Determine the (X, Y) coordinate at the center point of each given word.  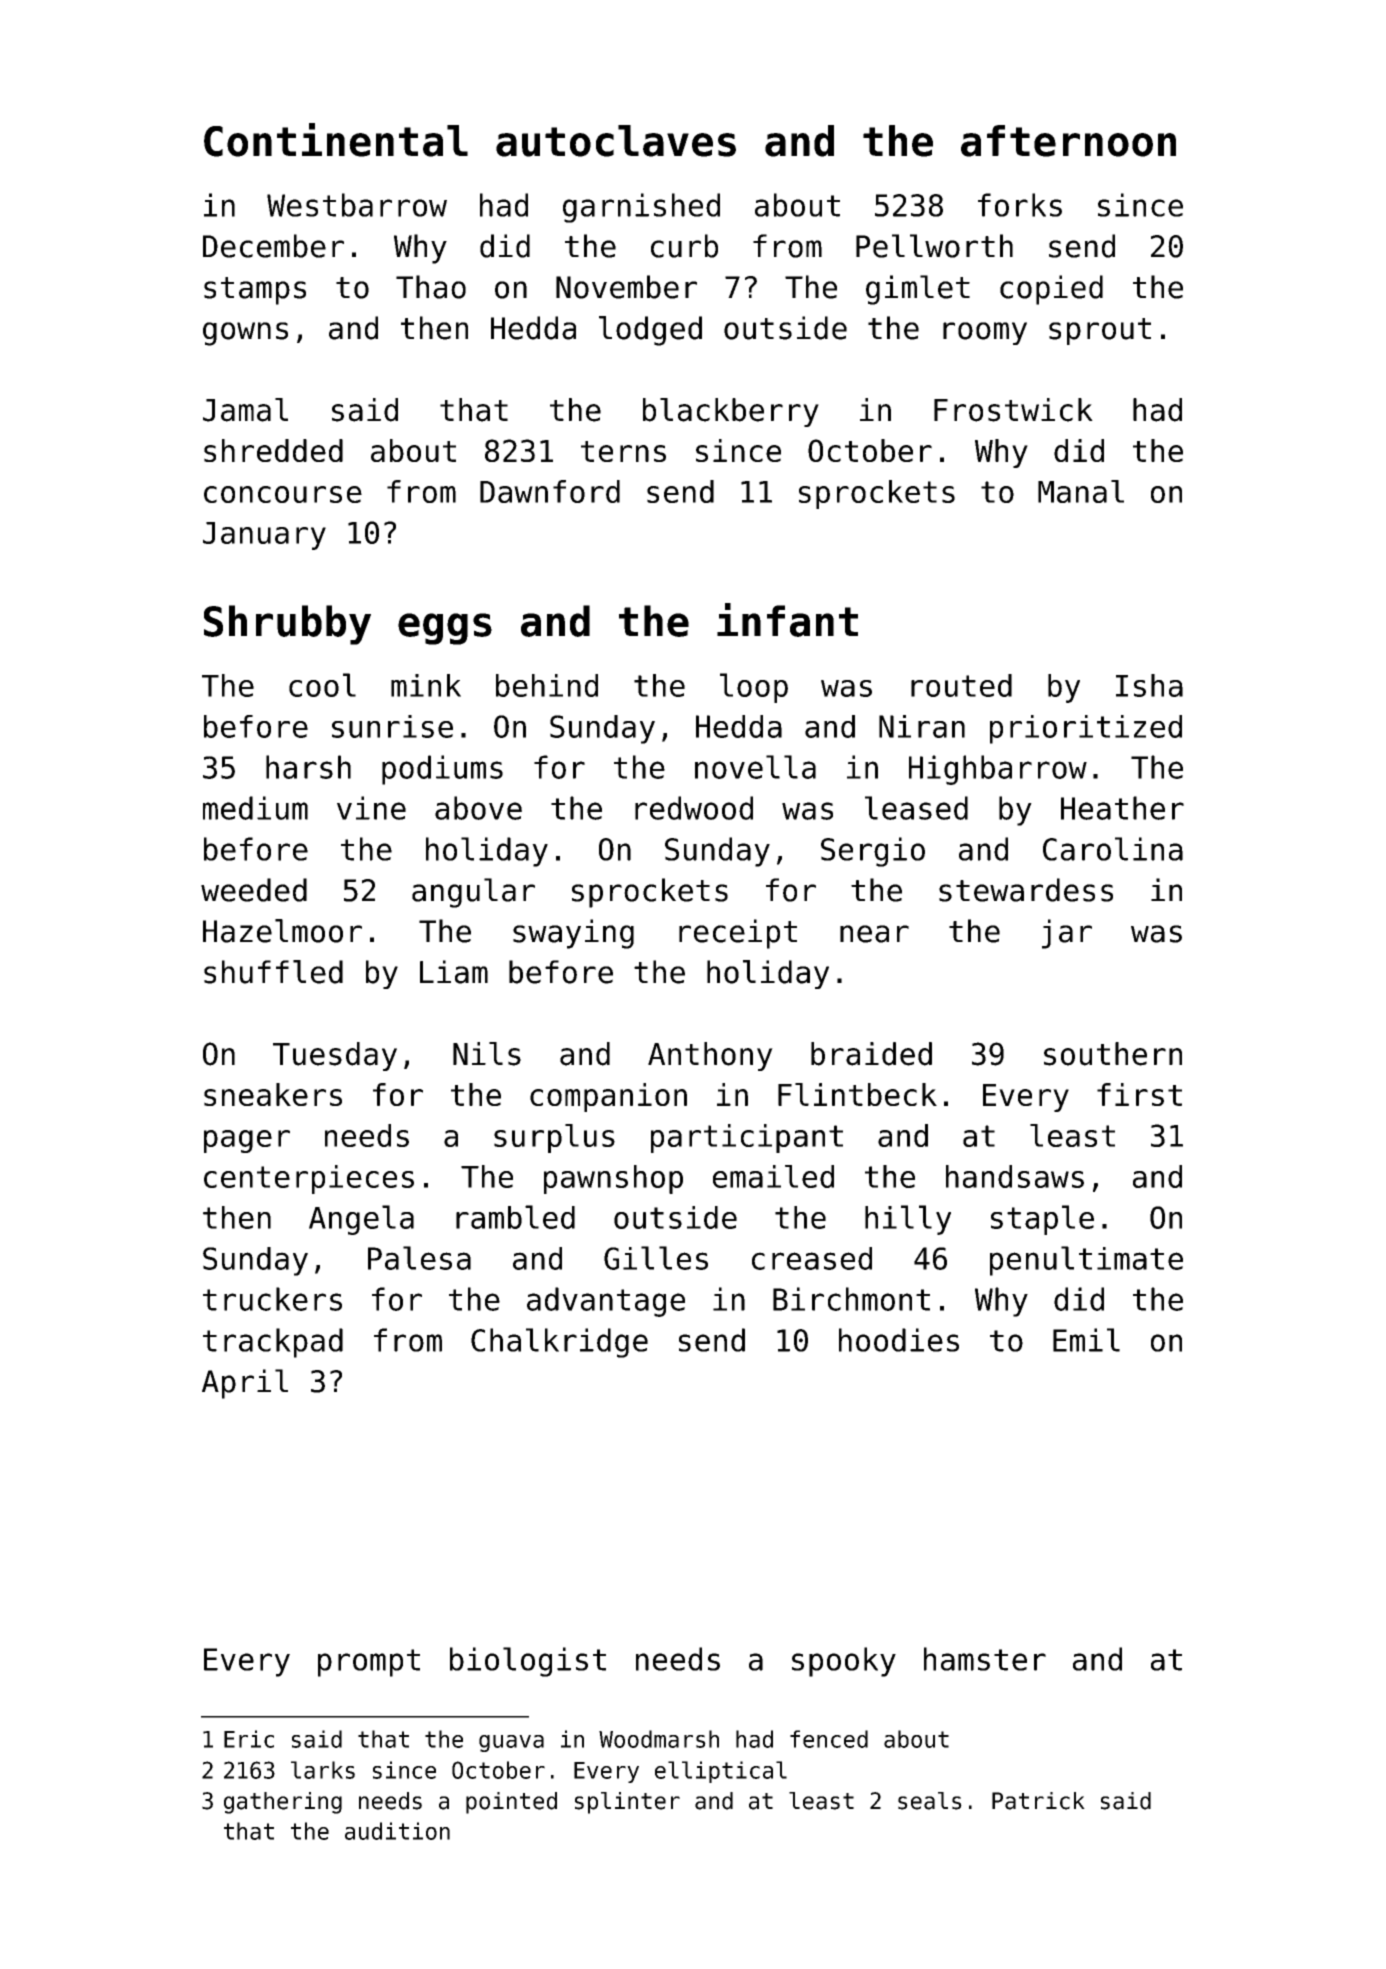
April (245, 1384)
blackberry (731, 412)
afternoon (1068, 141)
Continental (336, 140)
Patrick (1038, 1801)
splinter (627, 1803)
